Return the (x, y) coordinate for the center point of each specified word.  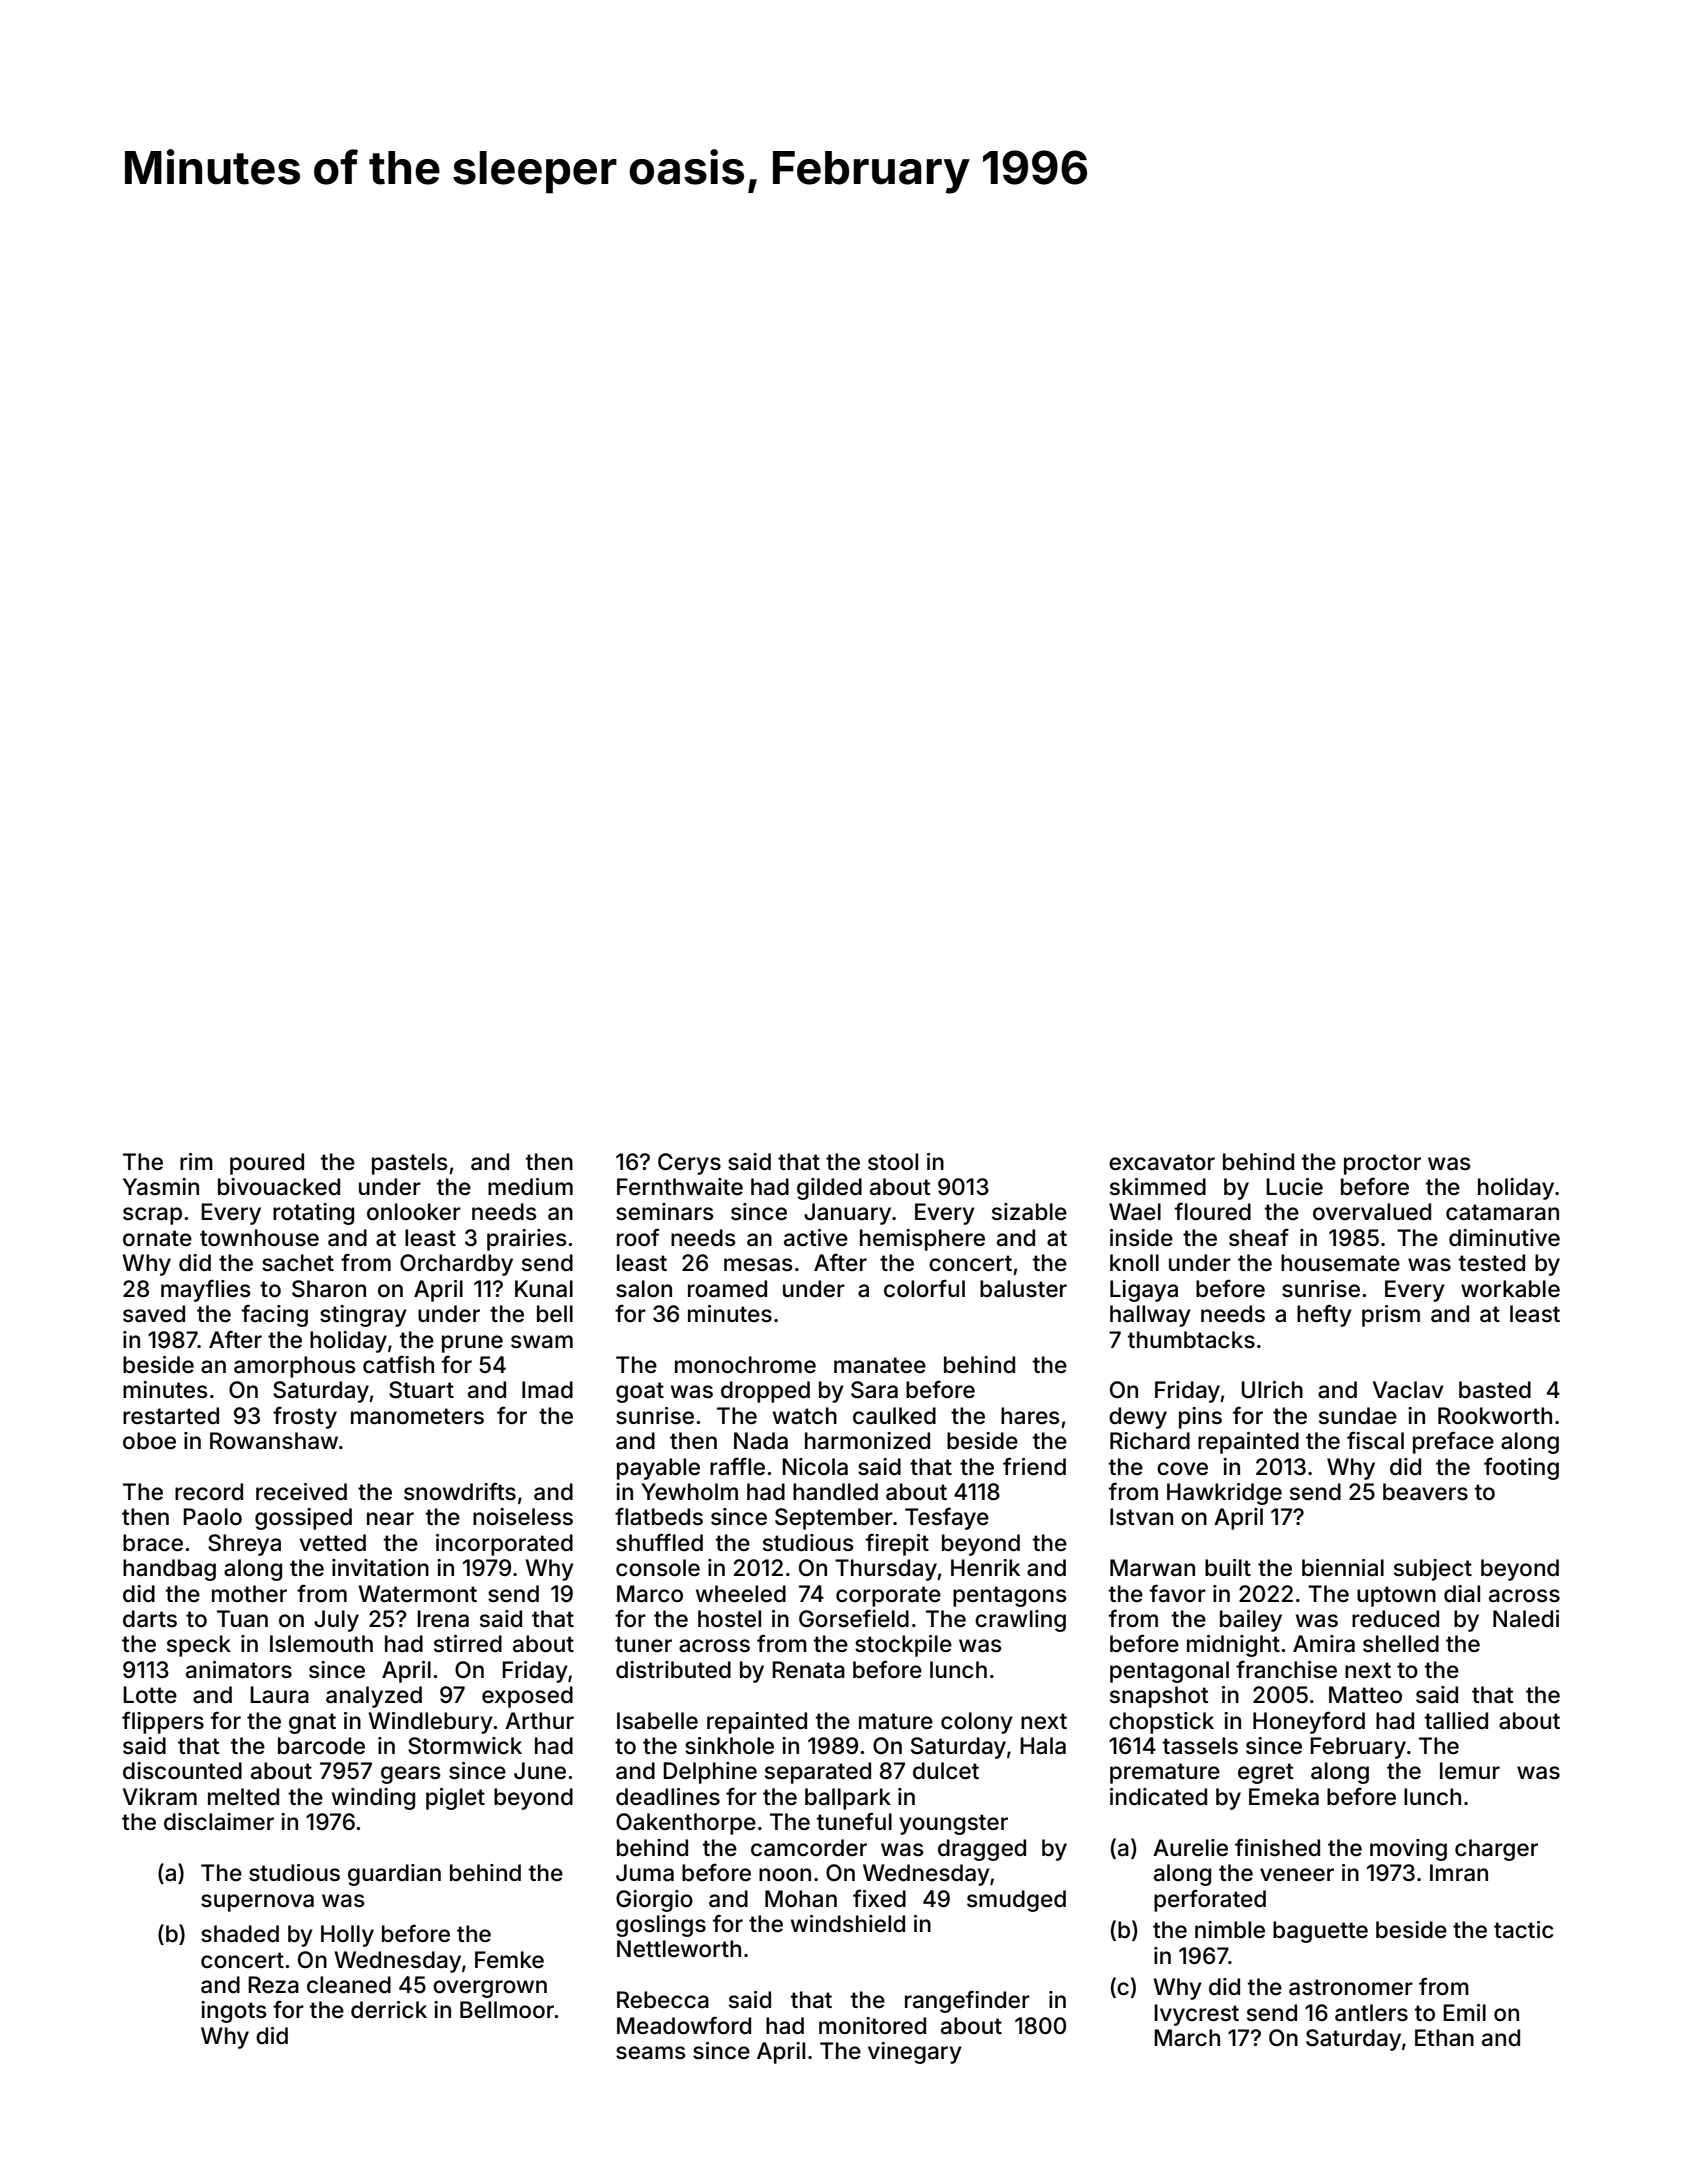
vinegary (915, 2053)
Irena (443, 1619)
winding (373, 1799)
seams (651, 2053)
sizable (1029, 1212)
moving (1408, 1850)
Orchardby (456, 1265)
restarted (171, 1416)
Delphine (710, 1773)
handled (835, 1492)
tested (1492, 1263)
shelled (1401, 1644)
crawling (1020, 1621)
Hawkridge (1224, 1494)
